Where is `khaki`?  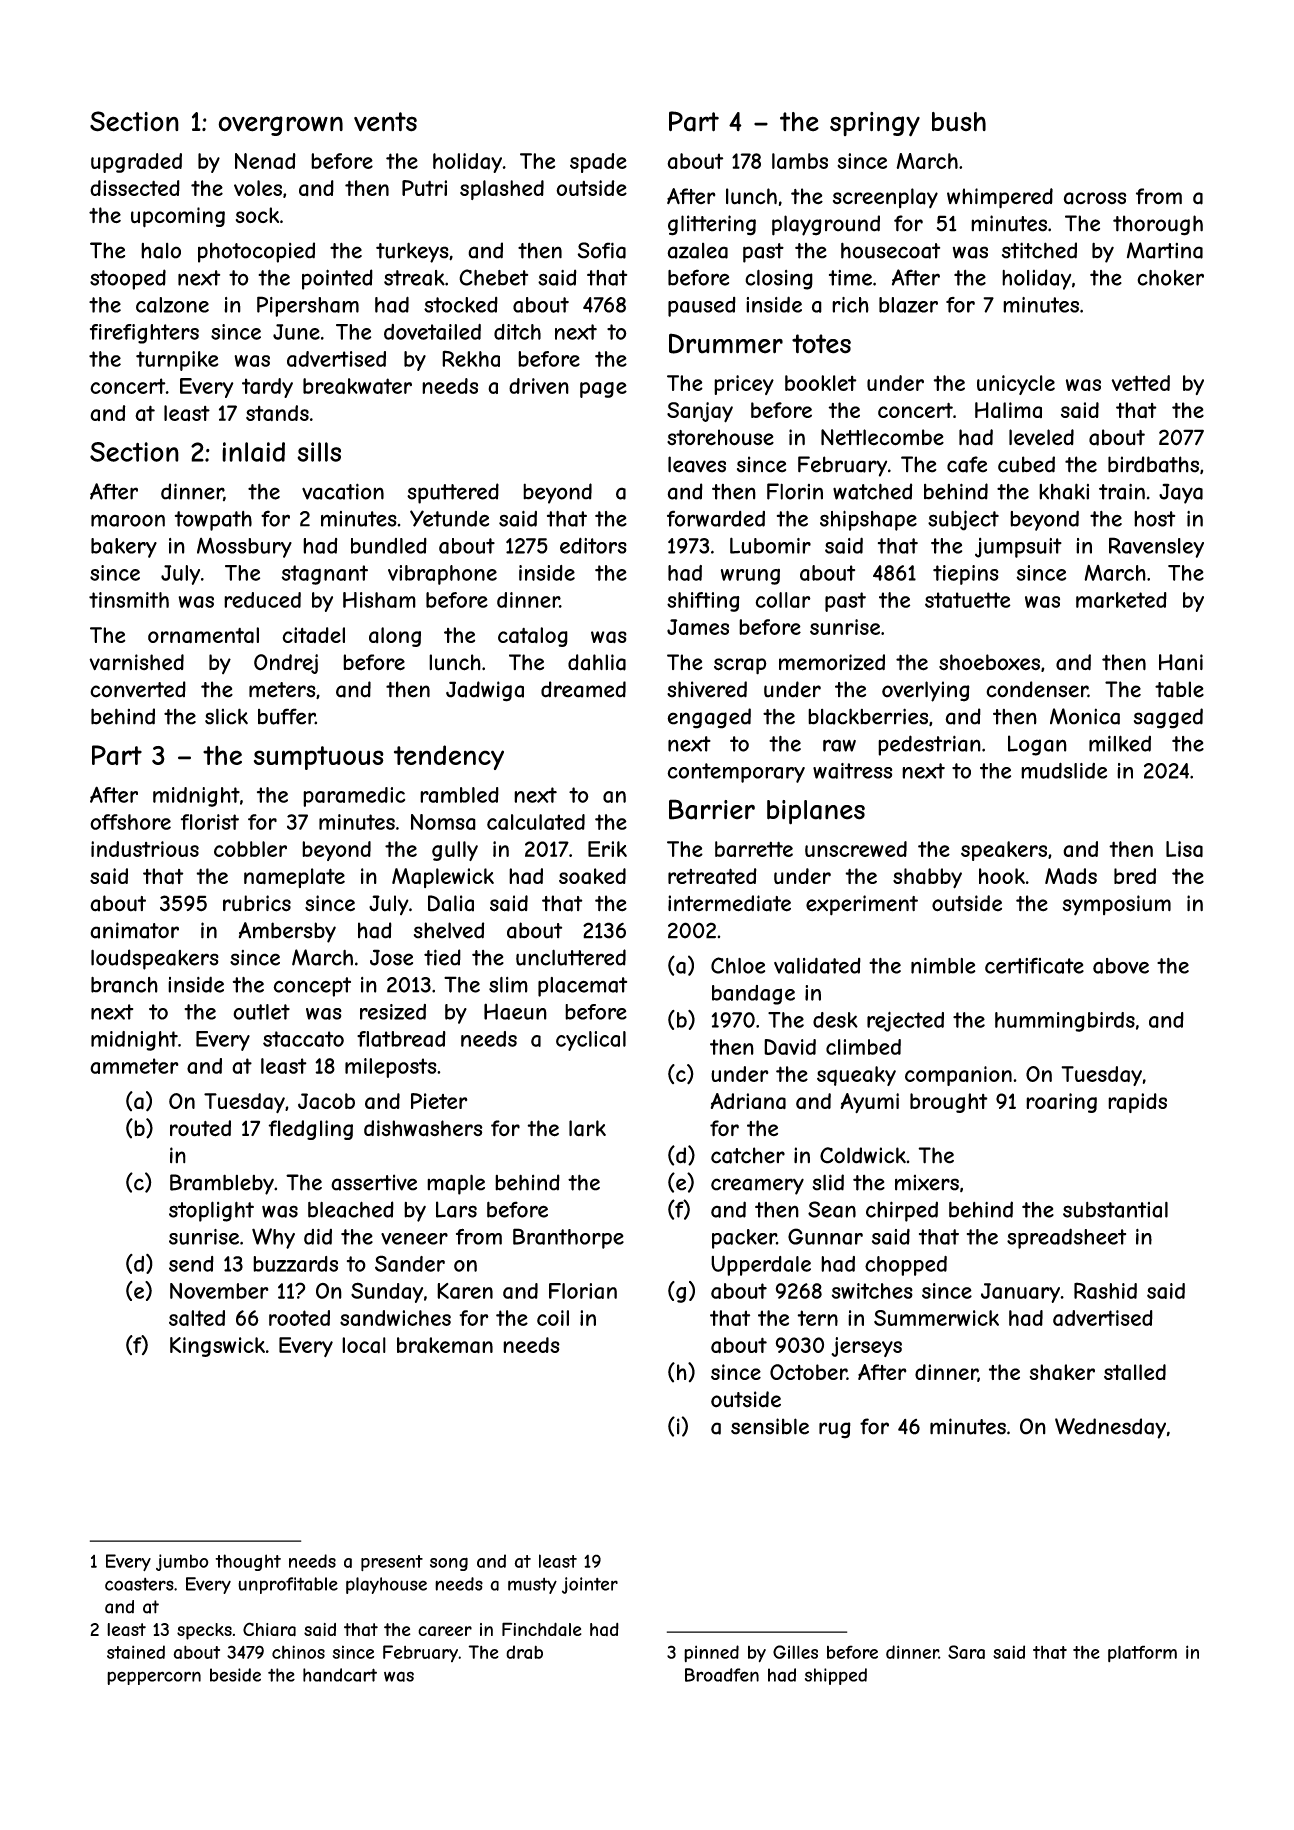 khaki is located at coordinates (1064, 491).
